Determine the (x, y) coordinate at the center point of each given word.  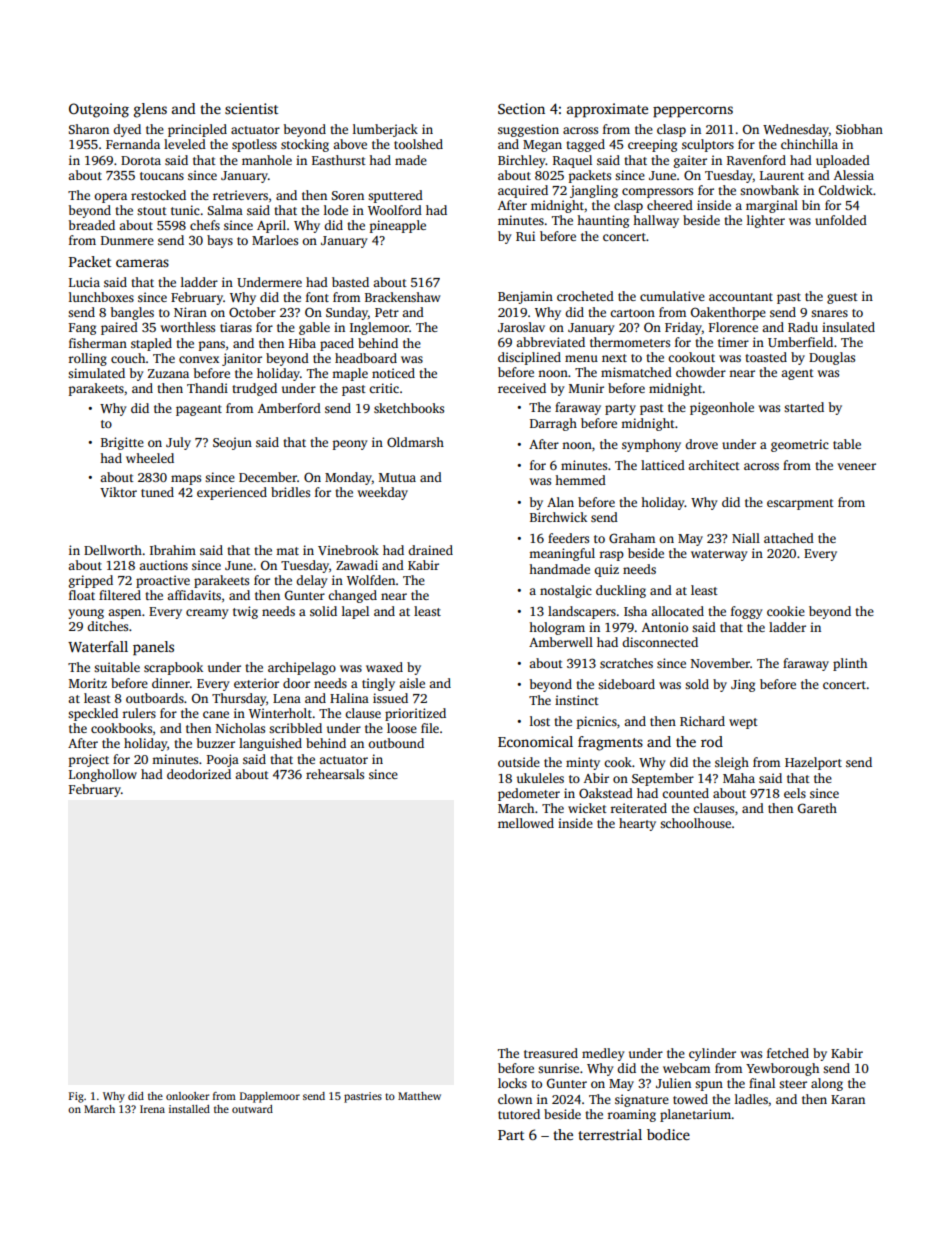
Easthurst (339, 160)
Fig (76, 1097)
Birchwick (558, 517)
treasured (551, 1053)
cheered (670, 205)
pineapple (398, 226)
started (804, 407)
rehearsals (335, 774)
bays (220, 241)
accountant (741, 297)
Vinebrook (348, 550)
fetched (788, 1053)
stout (152, 211)
